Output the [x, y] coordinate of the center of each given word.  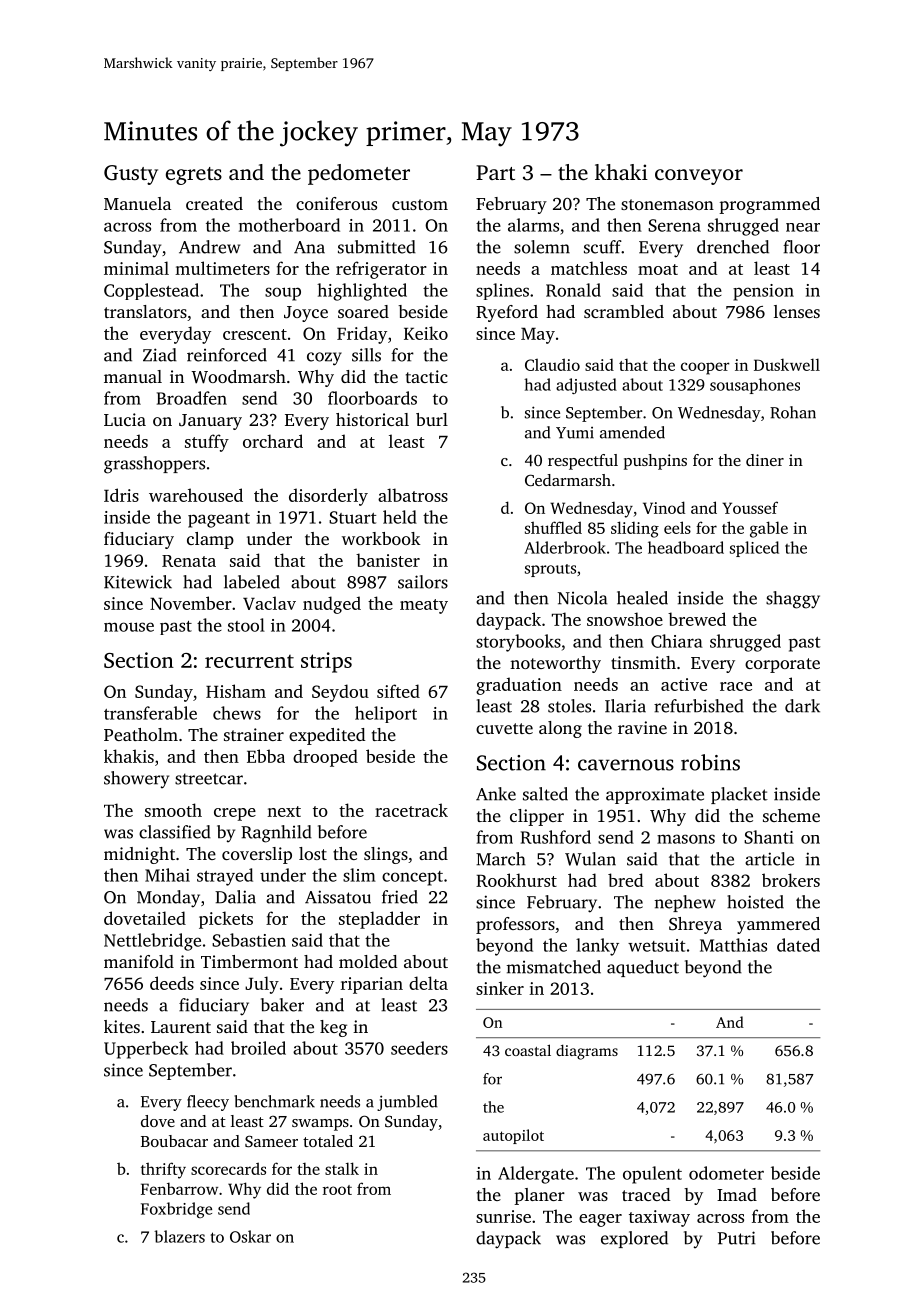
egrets [194, 176]
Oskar [250, 1236]
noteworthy [555, 664]
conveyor [699, 177]
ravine [642, 727]
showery [136, 779]
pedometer [359, 174]
